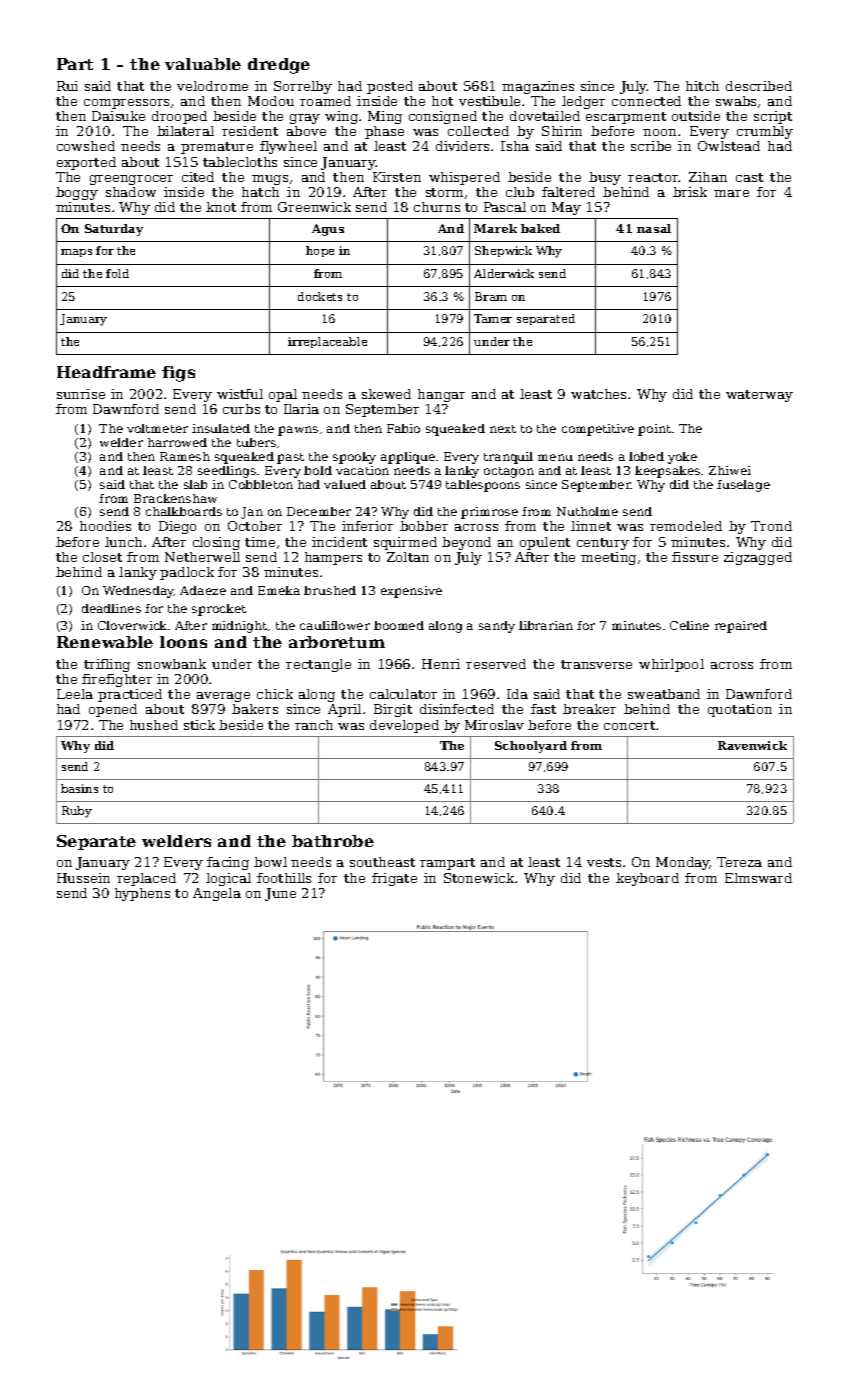 This document has width=849, height=1400. What do you see at coordinates (568, 192) in the document?
I see `faltered` at bounding box center [568, 192].
